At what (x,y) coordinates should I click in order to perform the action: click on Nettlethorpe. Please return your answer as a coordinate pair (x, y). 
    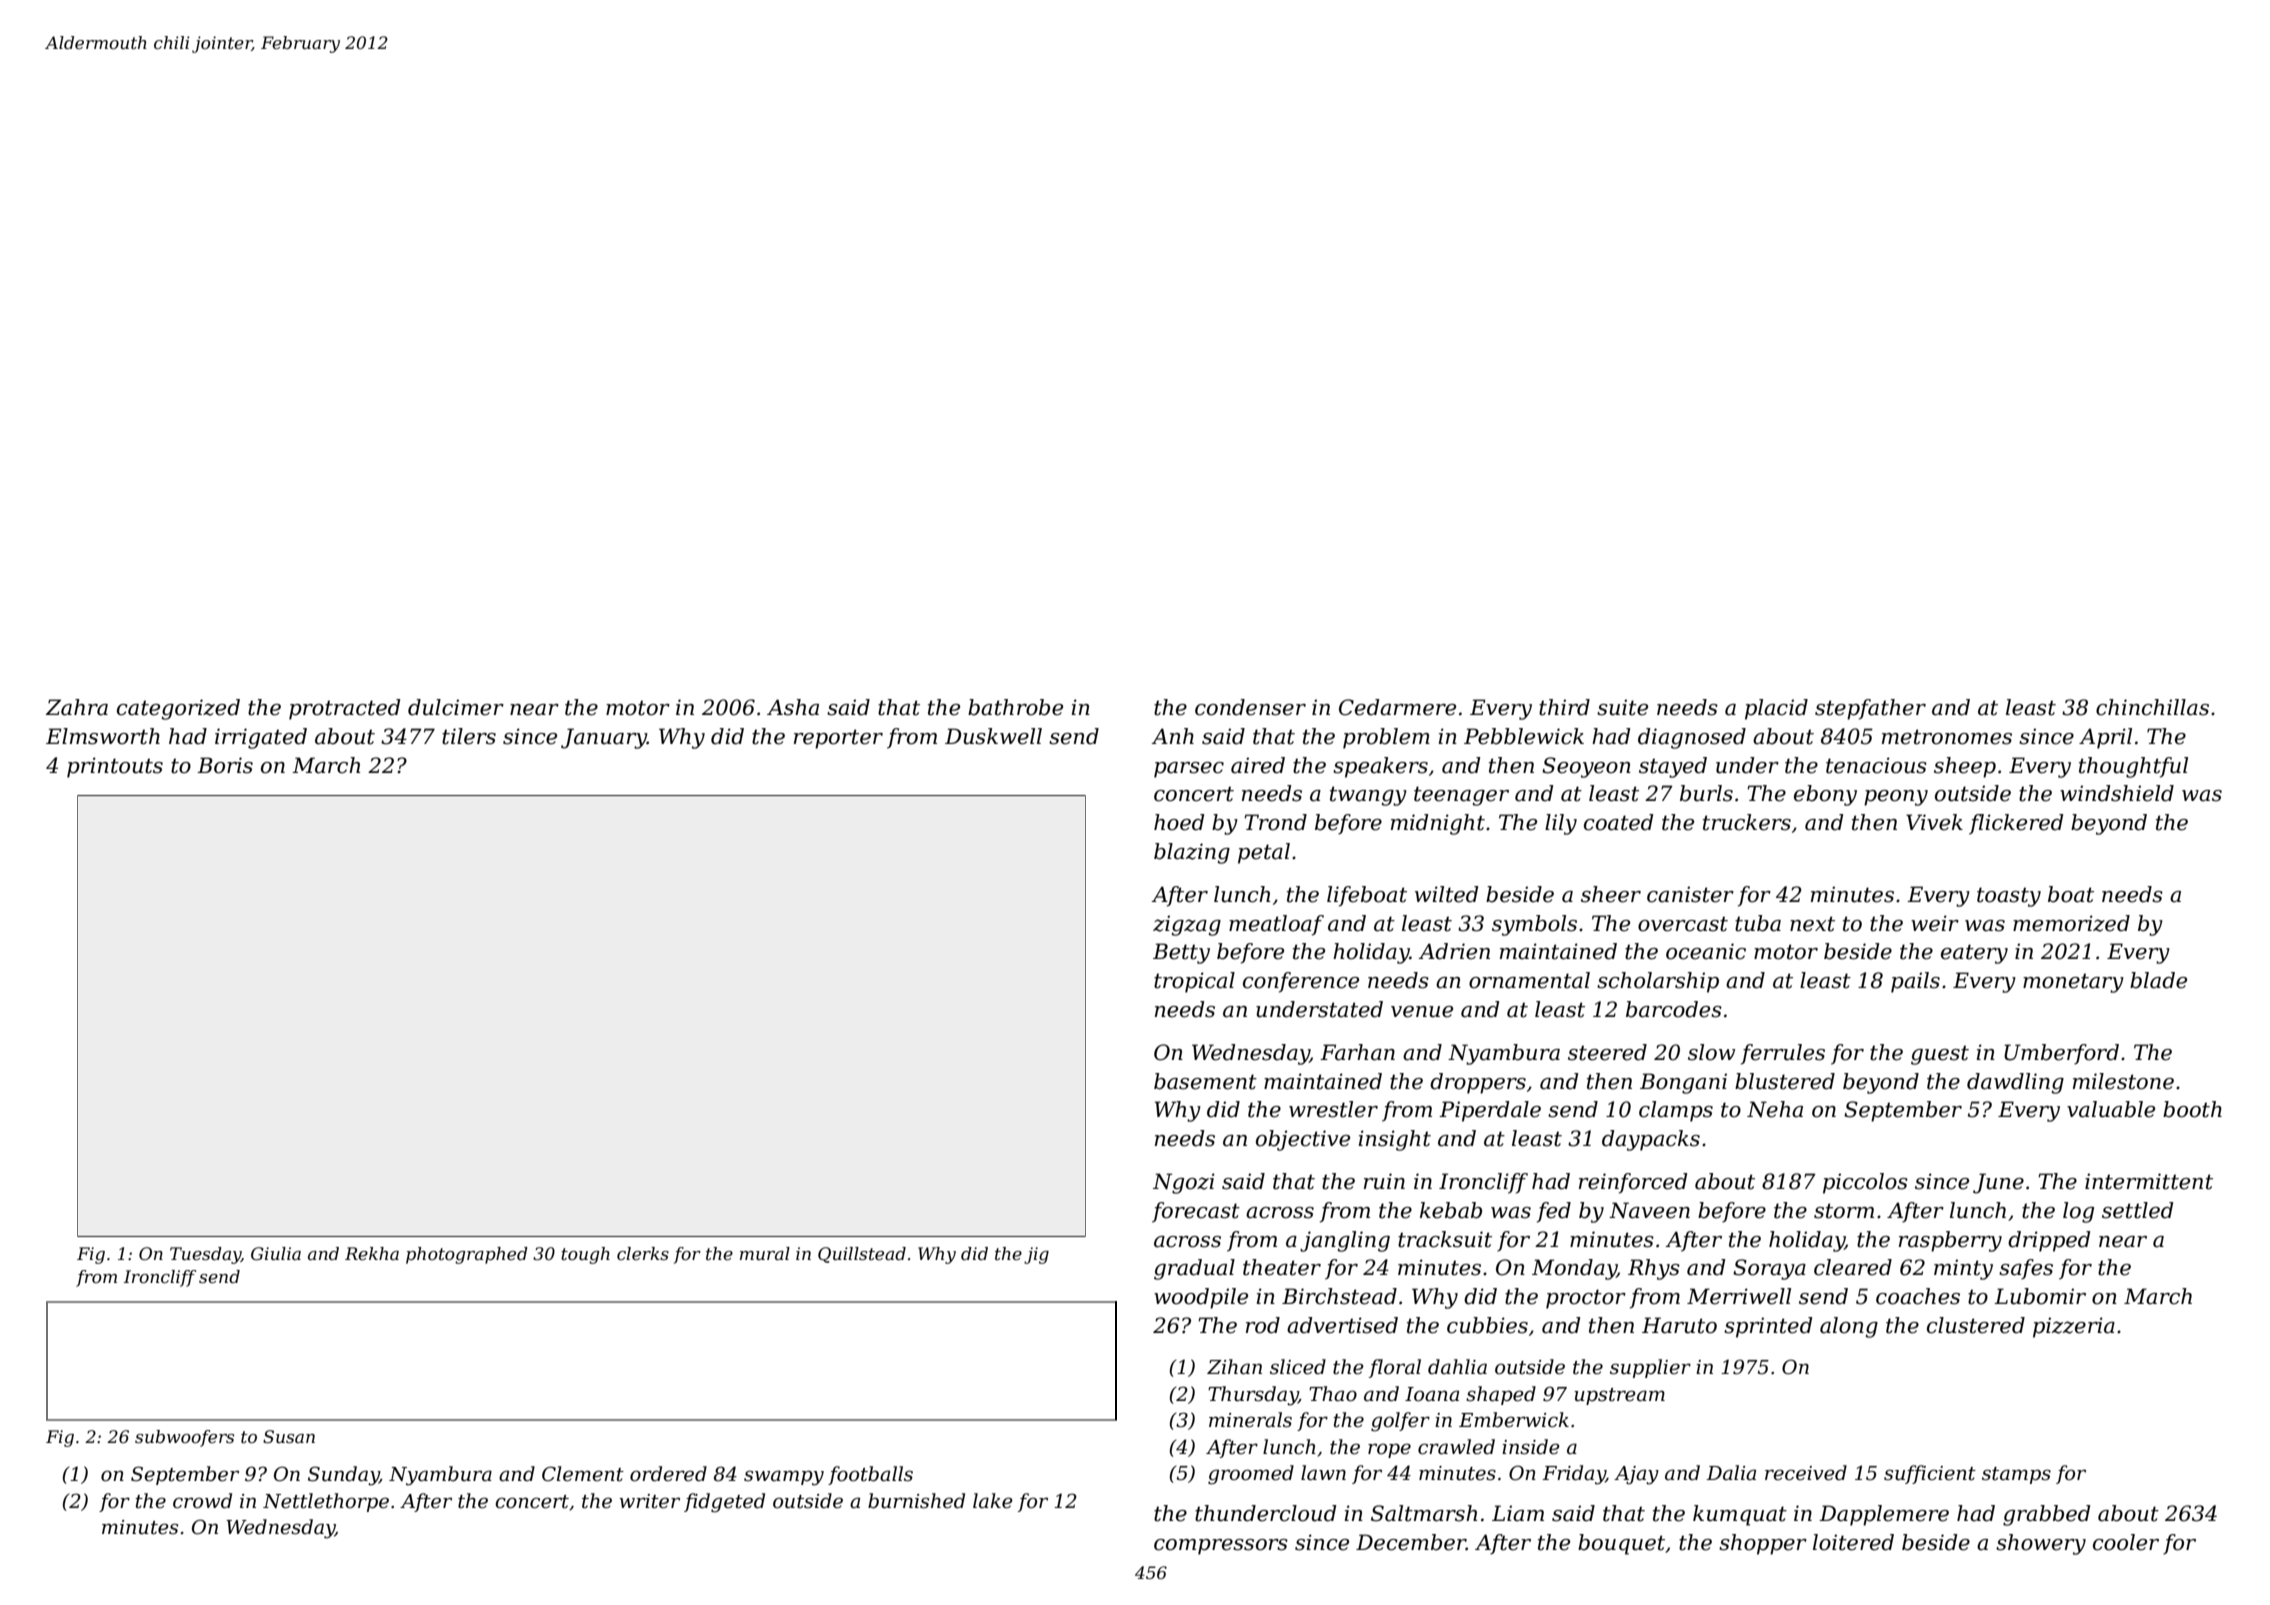
    Looking at the image, I should click on (326, 1502).
